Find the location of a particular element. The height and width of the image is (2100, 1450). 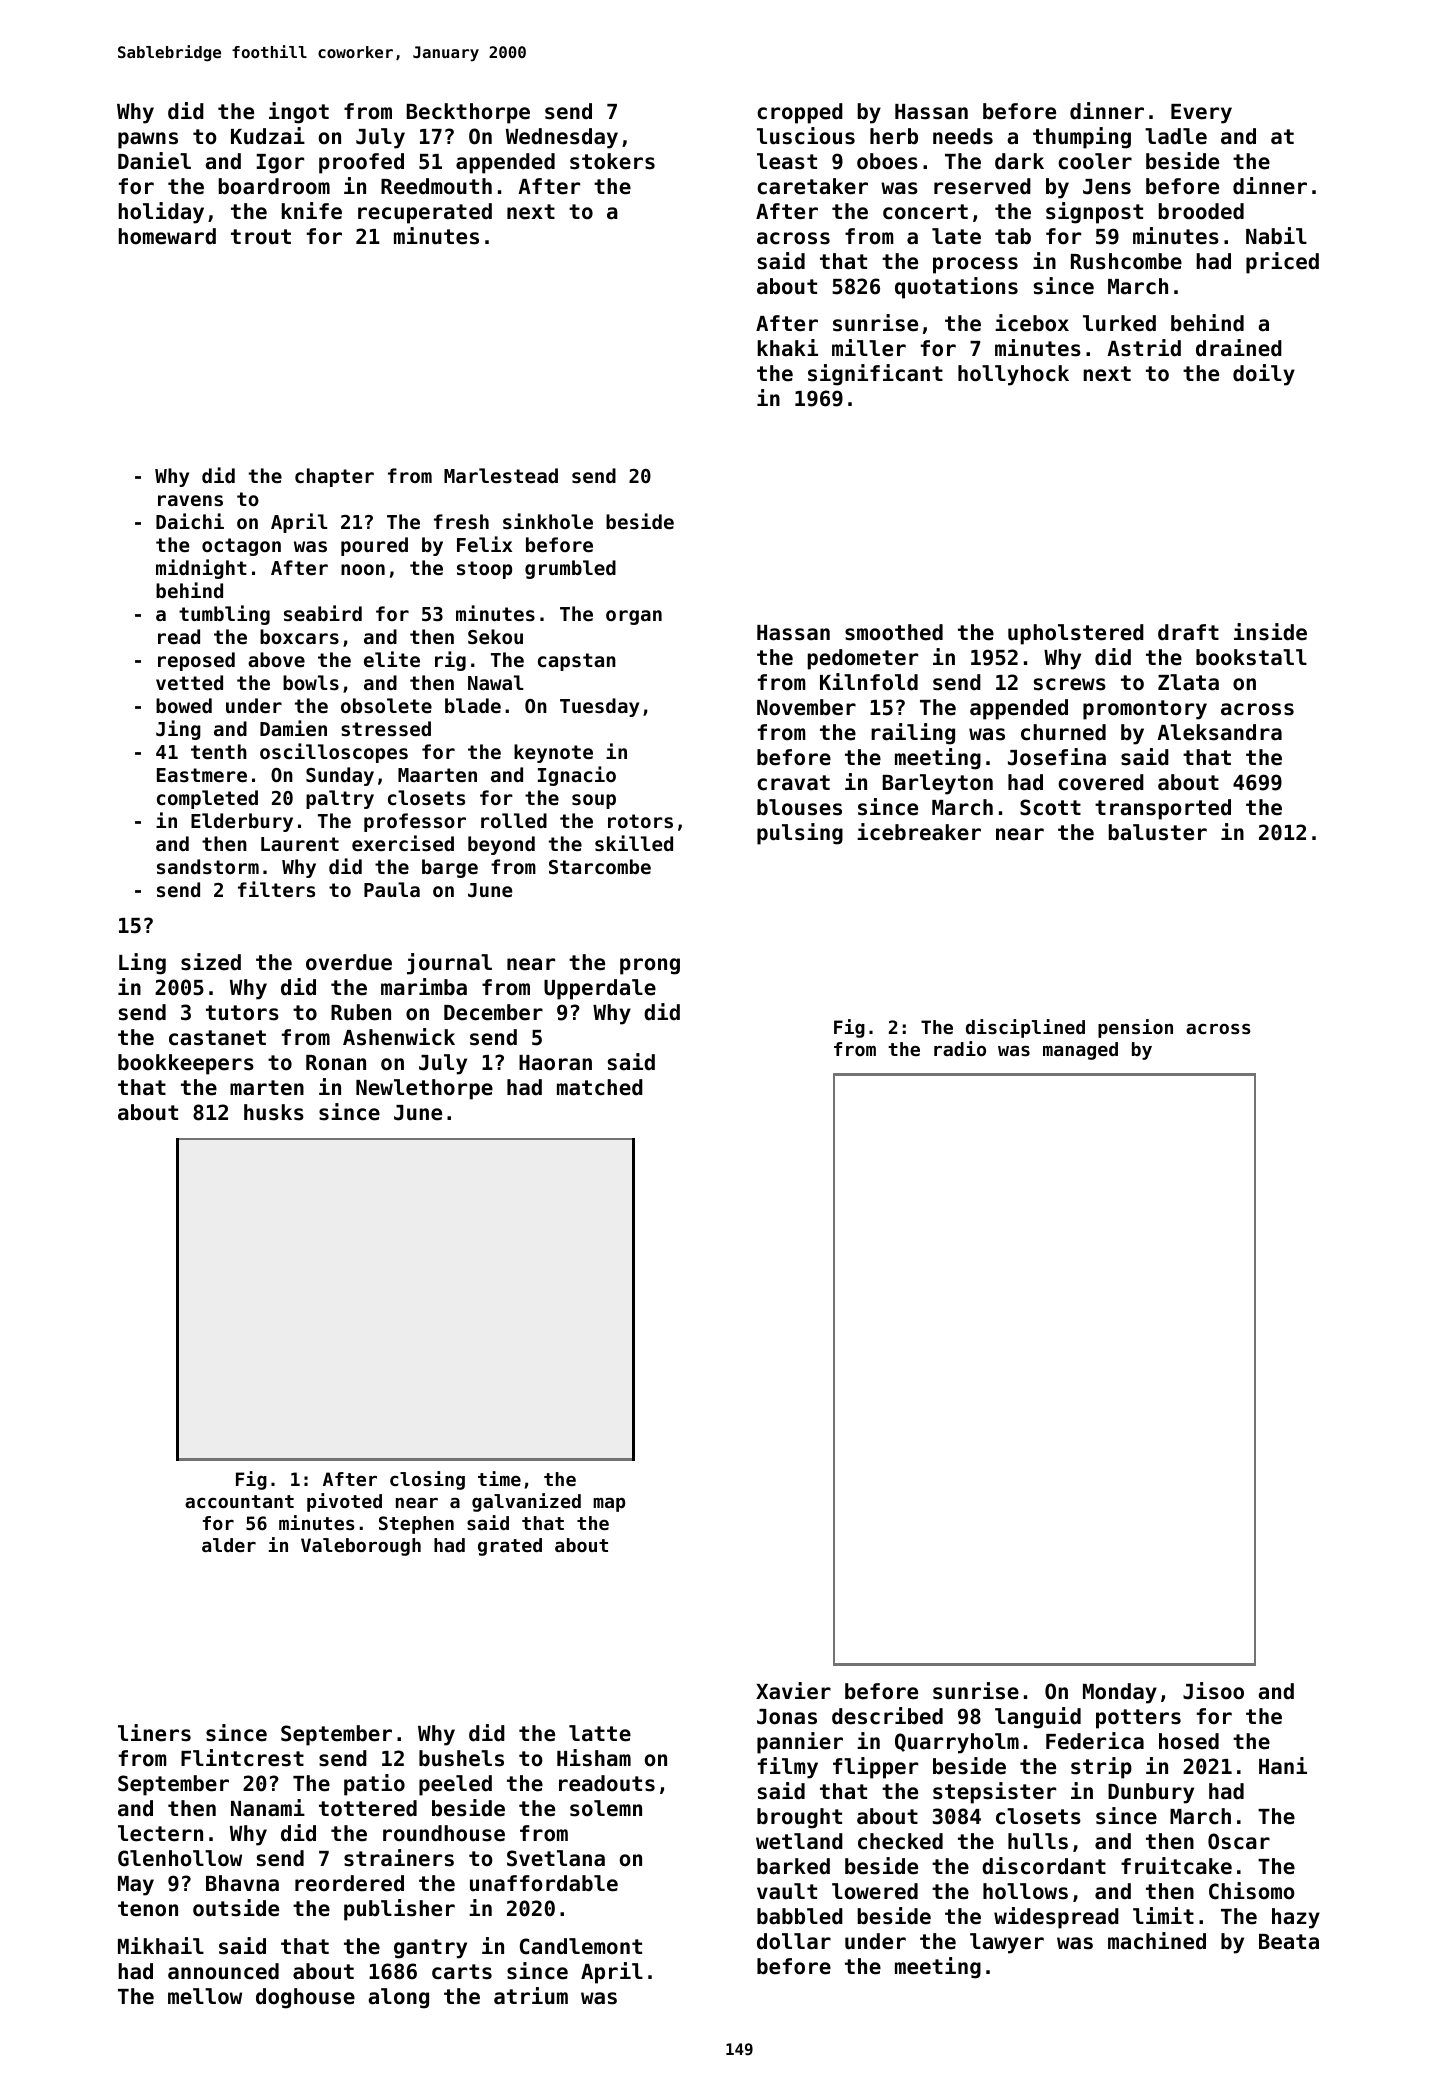

outside is located at coordinates (236, 1908).
